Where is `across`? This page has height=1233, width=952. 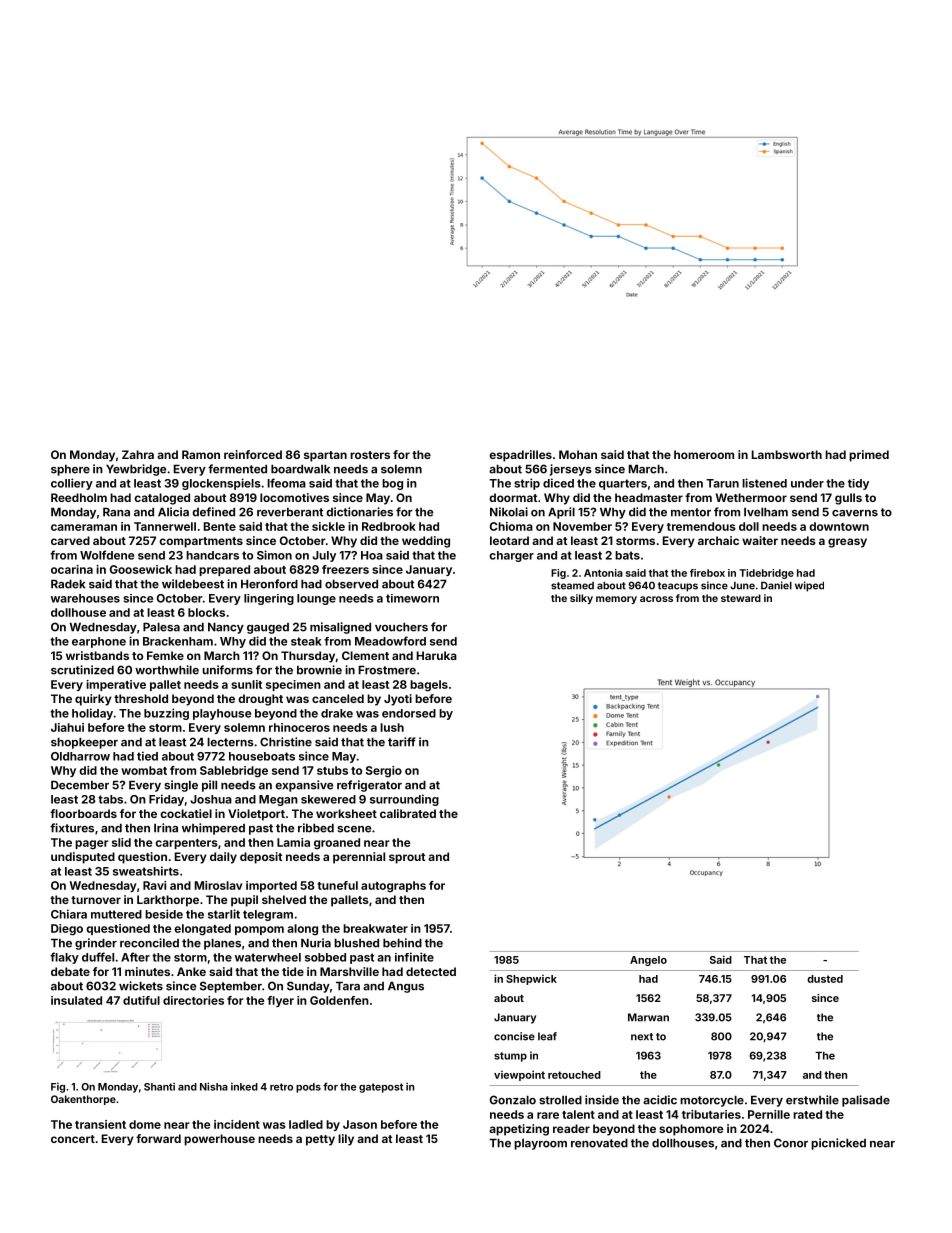 across is located at coordinates (656, 599).
